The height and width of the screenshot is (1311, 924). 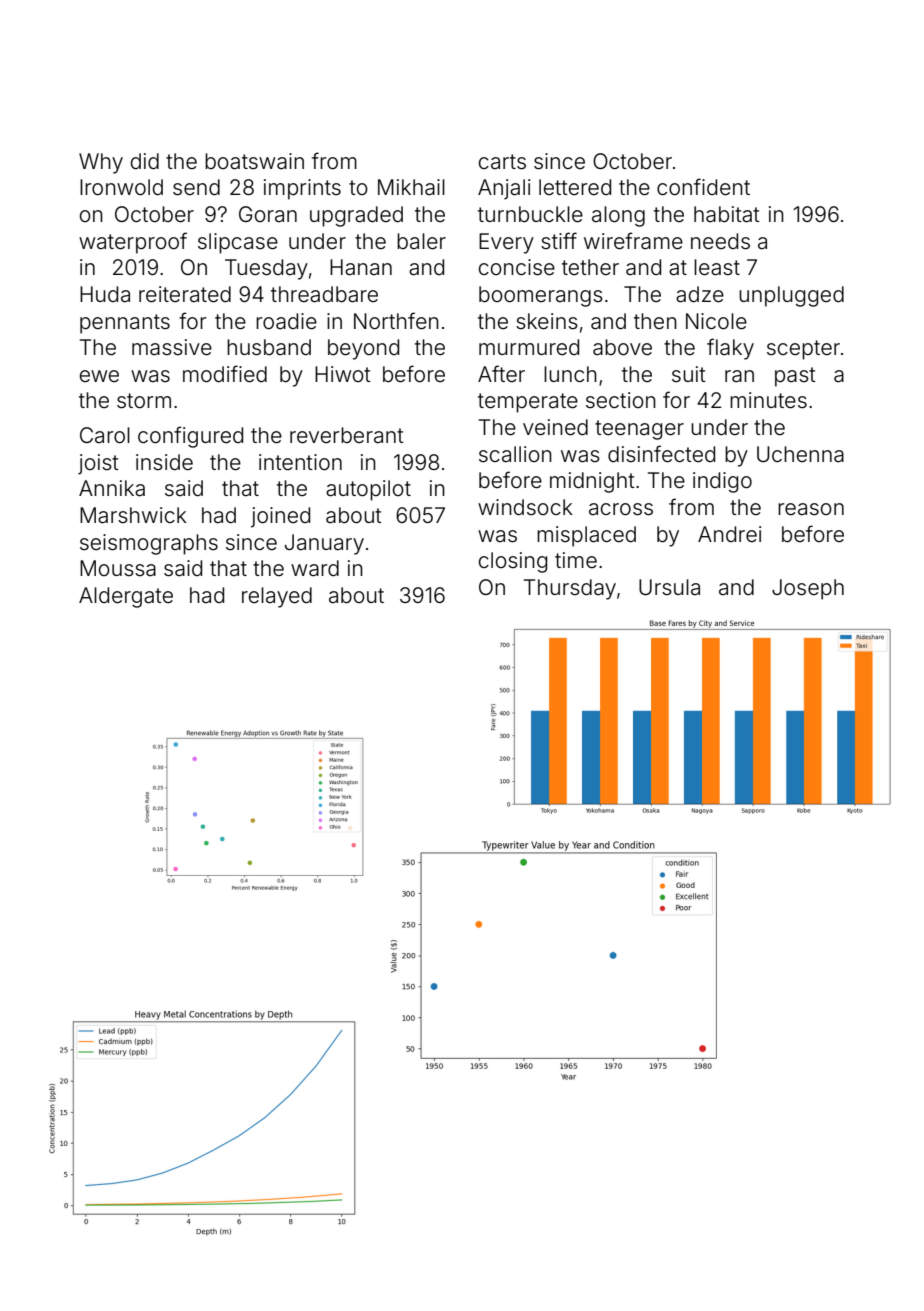 I want to click on suit, so click(x=689, y=374).
